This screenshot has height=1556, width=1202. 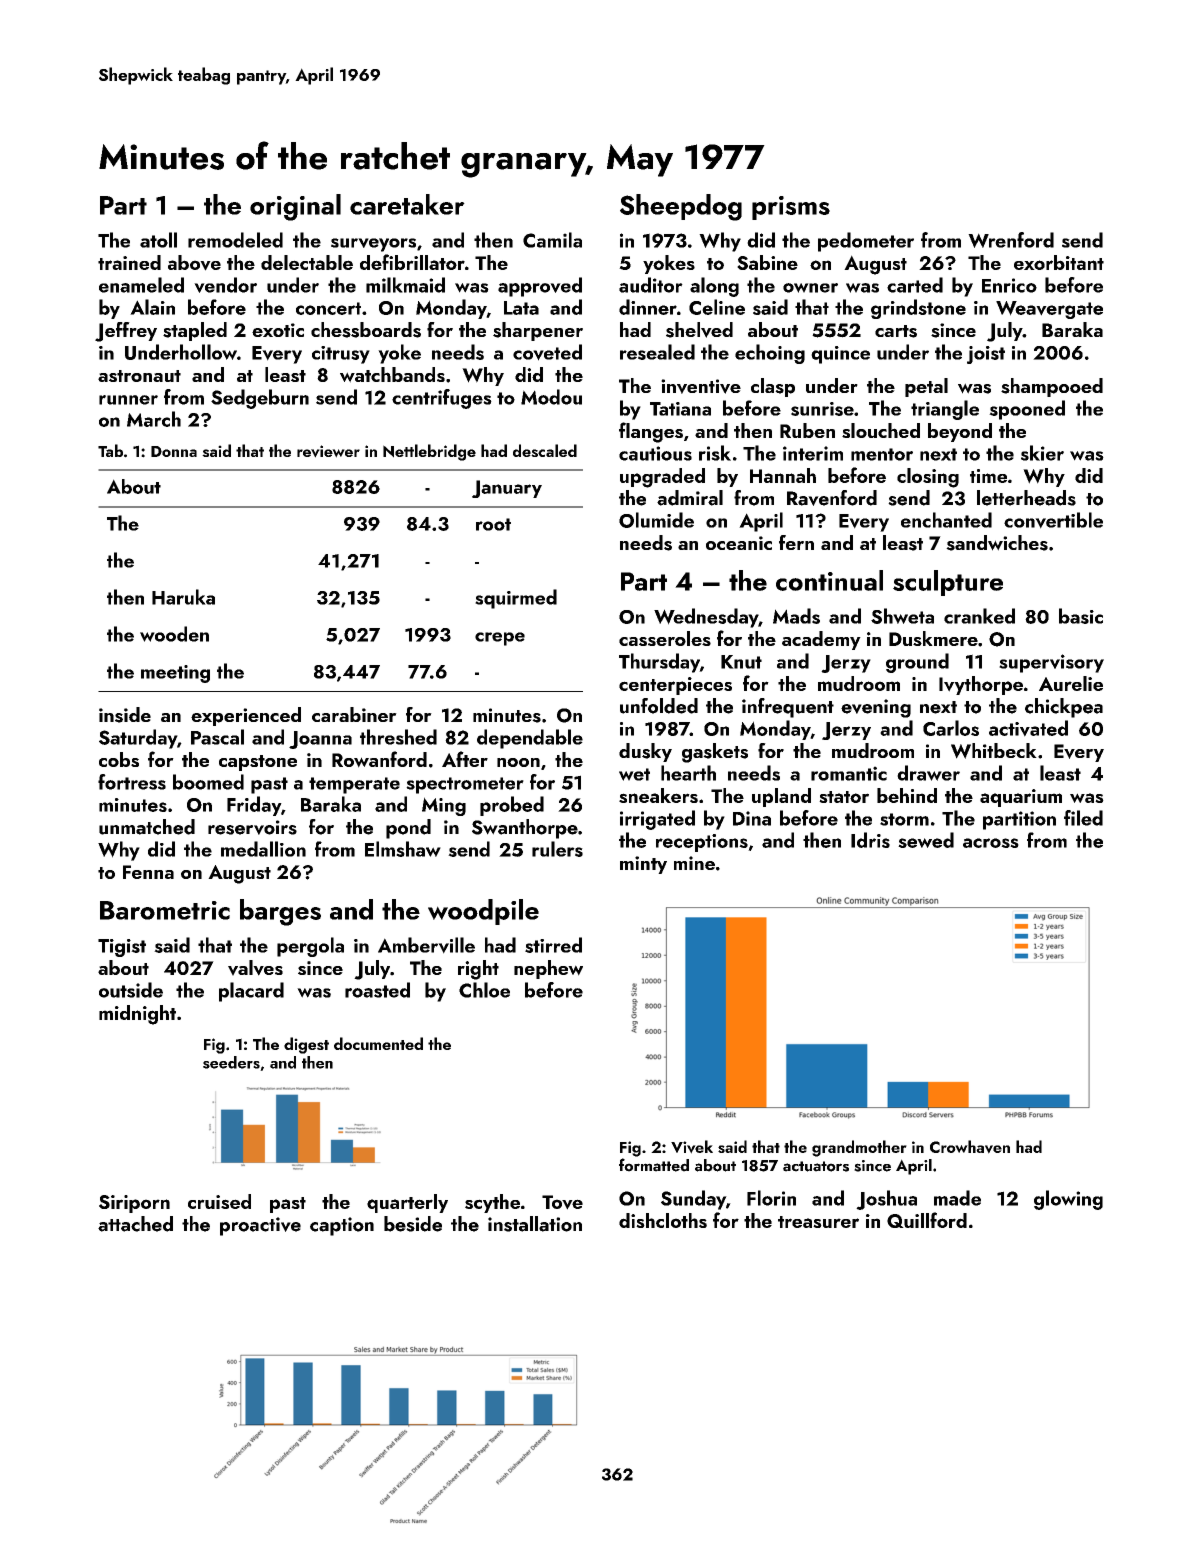 I want to click on risk, so click(x=715, y=453).
